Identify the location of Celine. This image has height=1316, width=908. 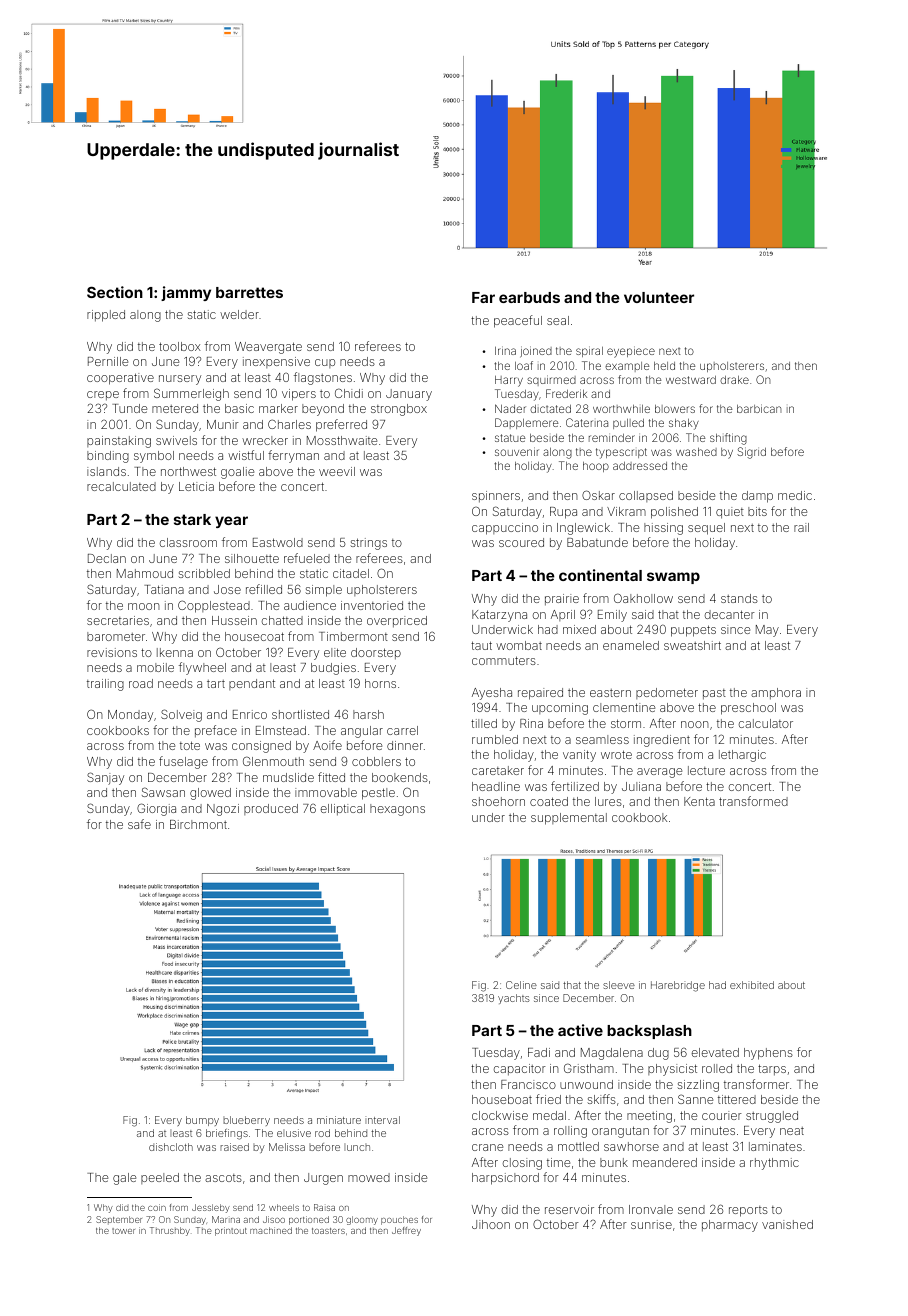
(521, 985).
